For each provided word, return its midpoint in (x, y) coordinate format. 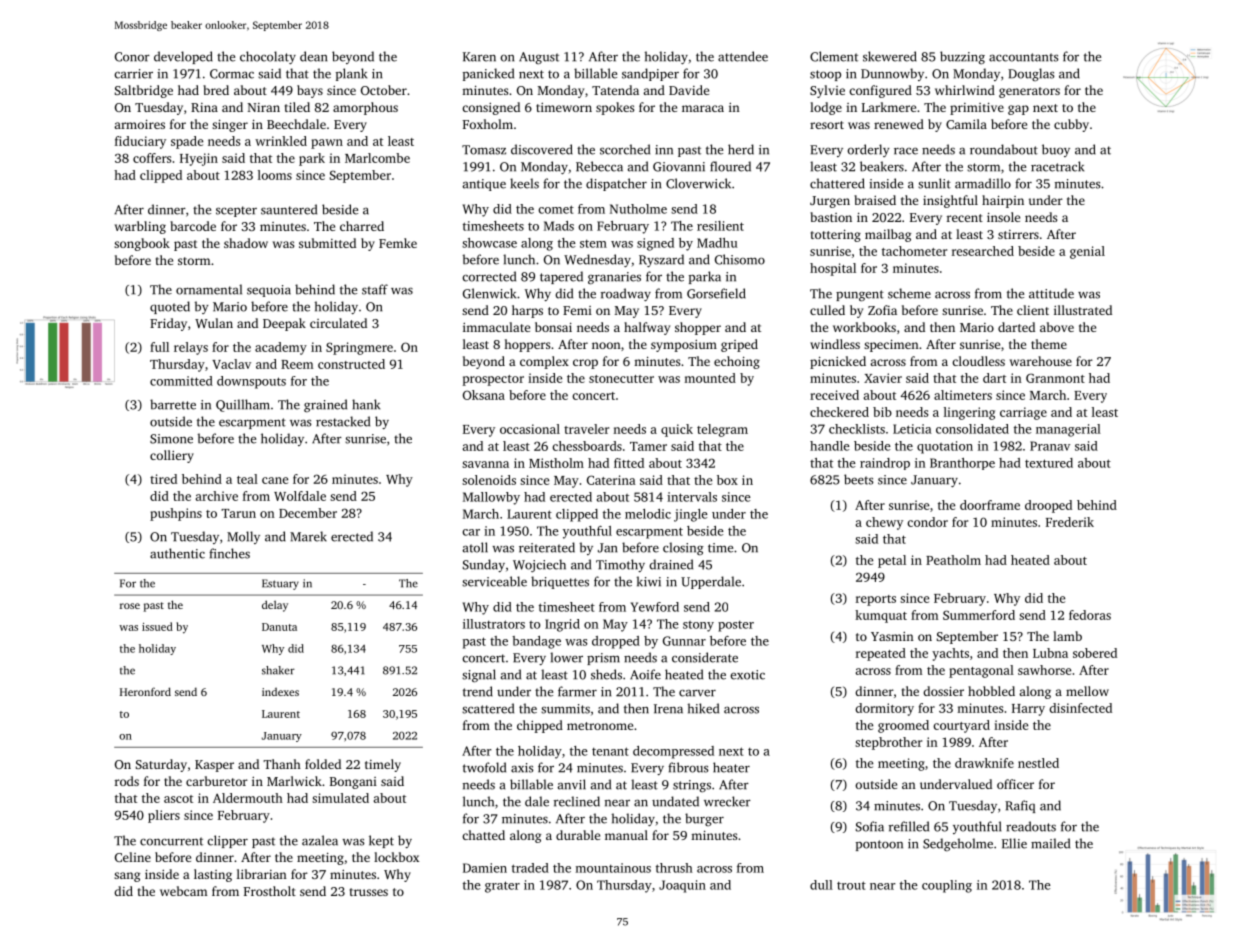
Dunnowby (892, 74)
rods (127, 781)
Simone (171, 439)
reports (876, 600)
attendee (743, 56)
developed (183, 57)
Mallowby (491, 498)
